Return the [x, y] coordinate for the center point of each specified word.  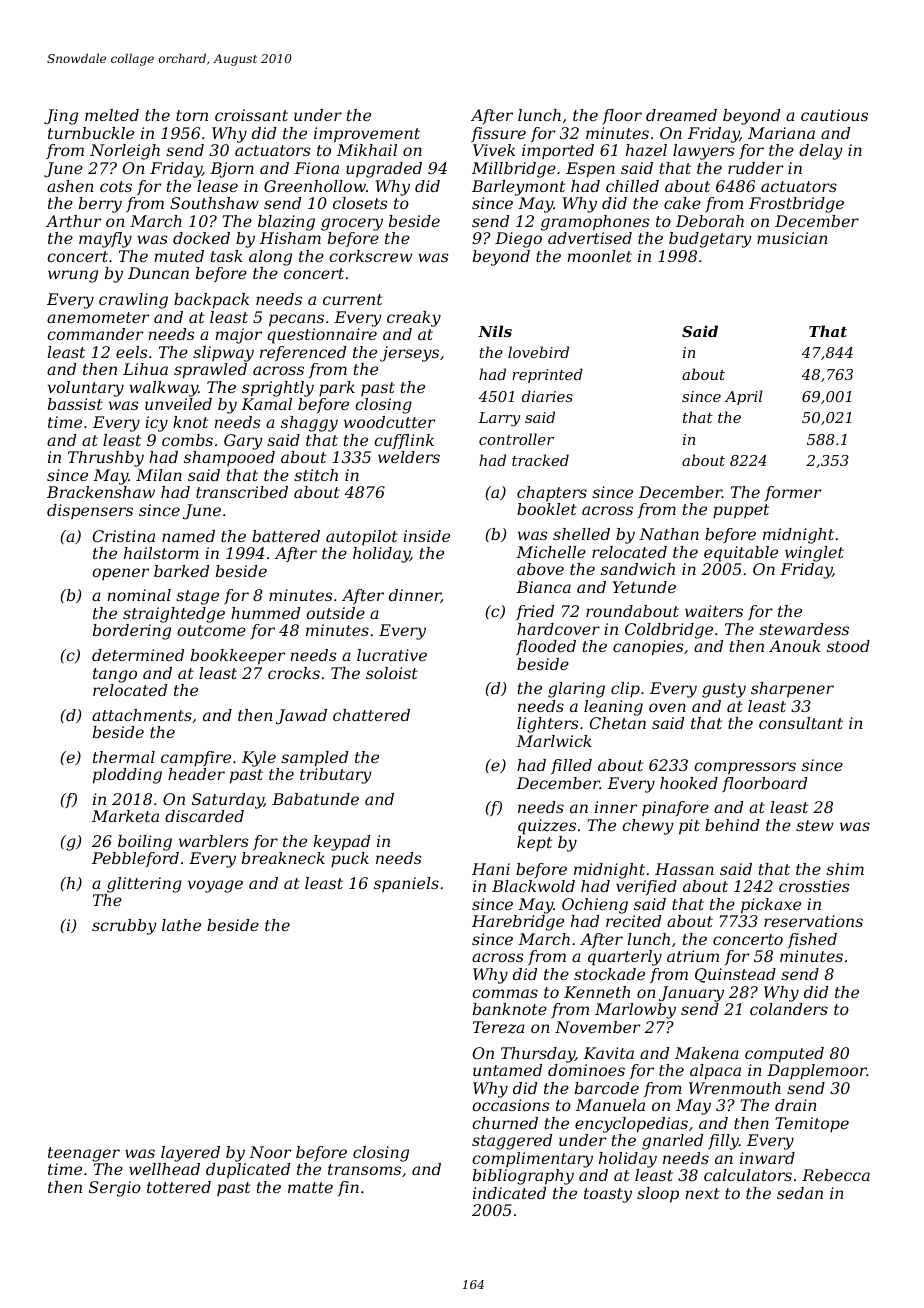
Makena [707, 1053]
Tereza [499, 1027]
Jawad [301, 717]
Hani [491, 869]
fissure [498, 134]
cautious [834, 115]
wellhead [164, 1169]
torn [192, 115]
